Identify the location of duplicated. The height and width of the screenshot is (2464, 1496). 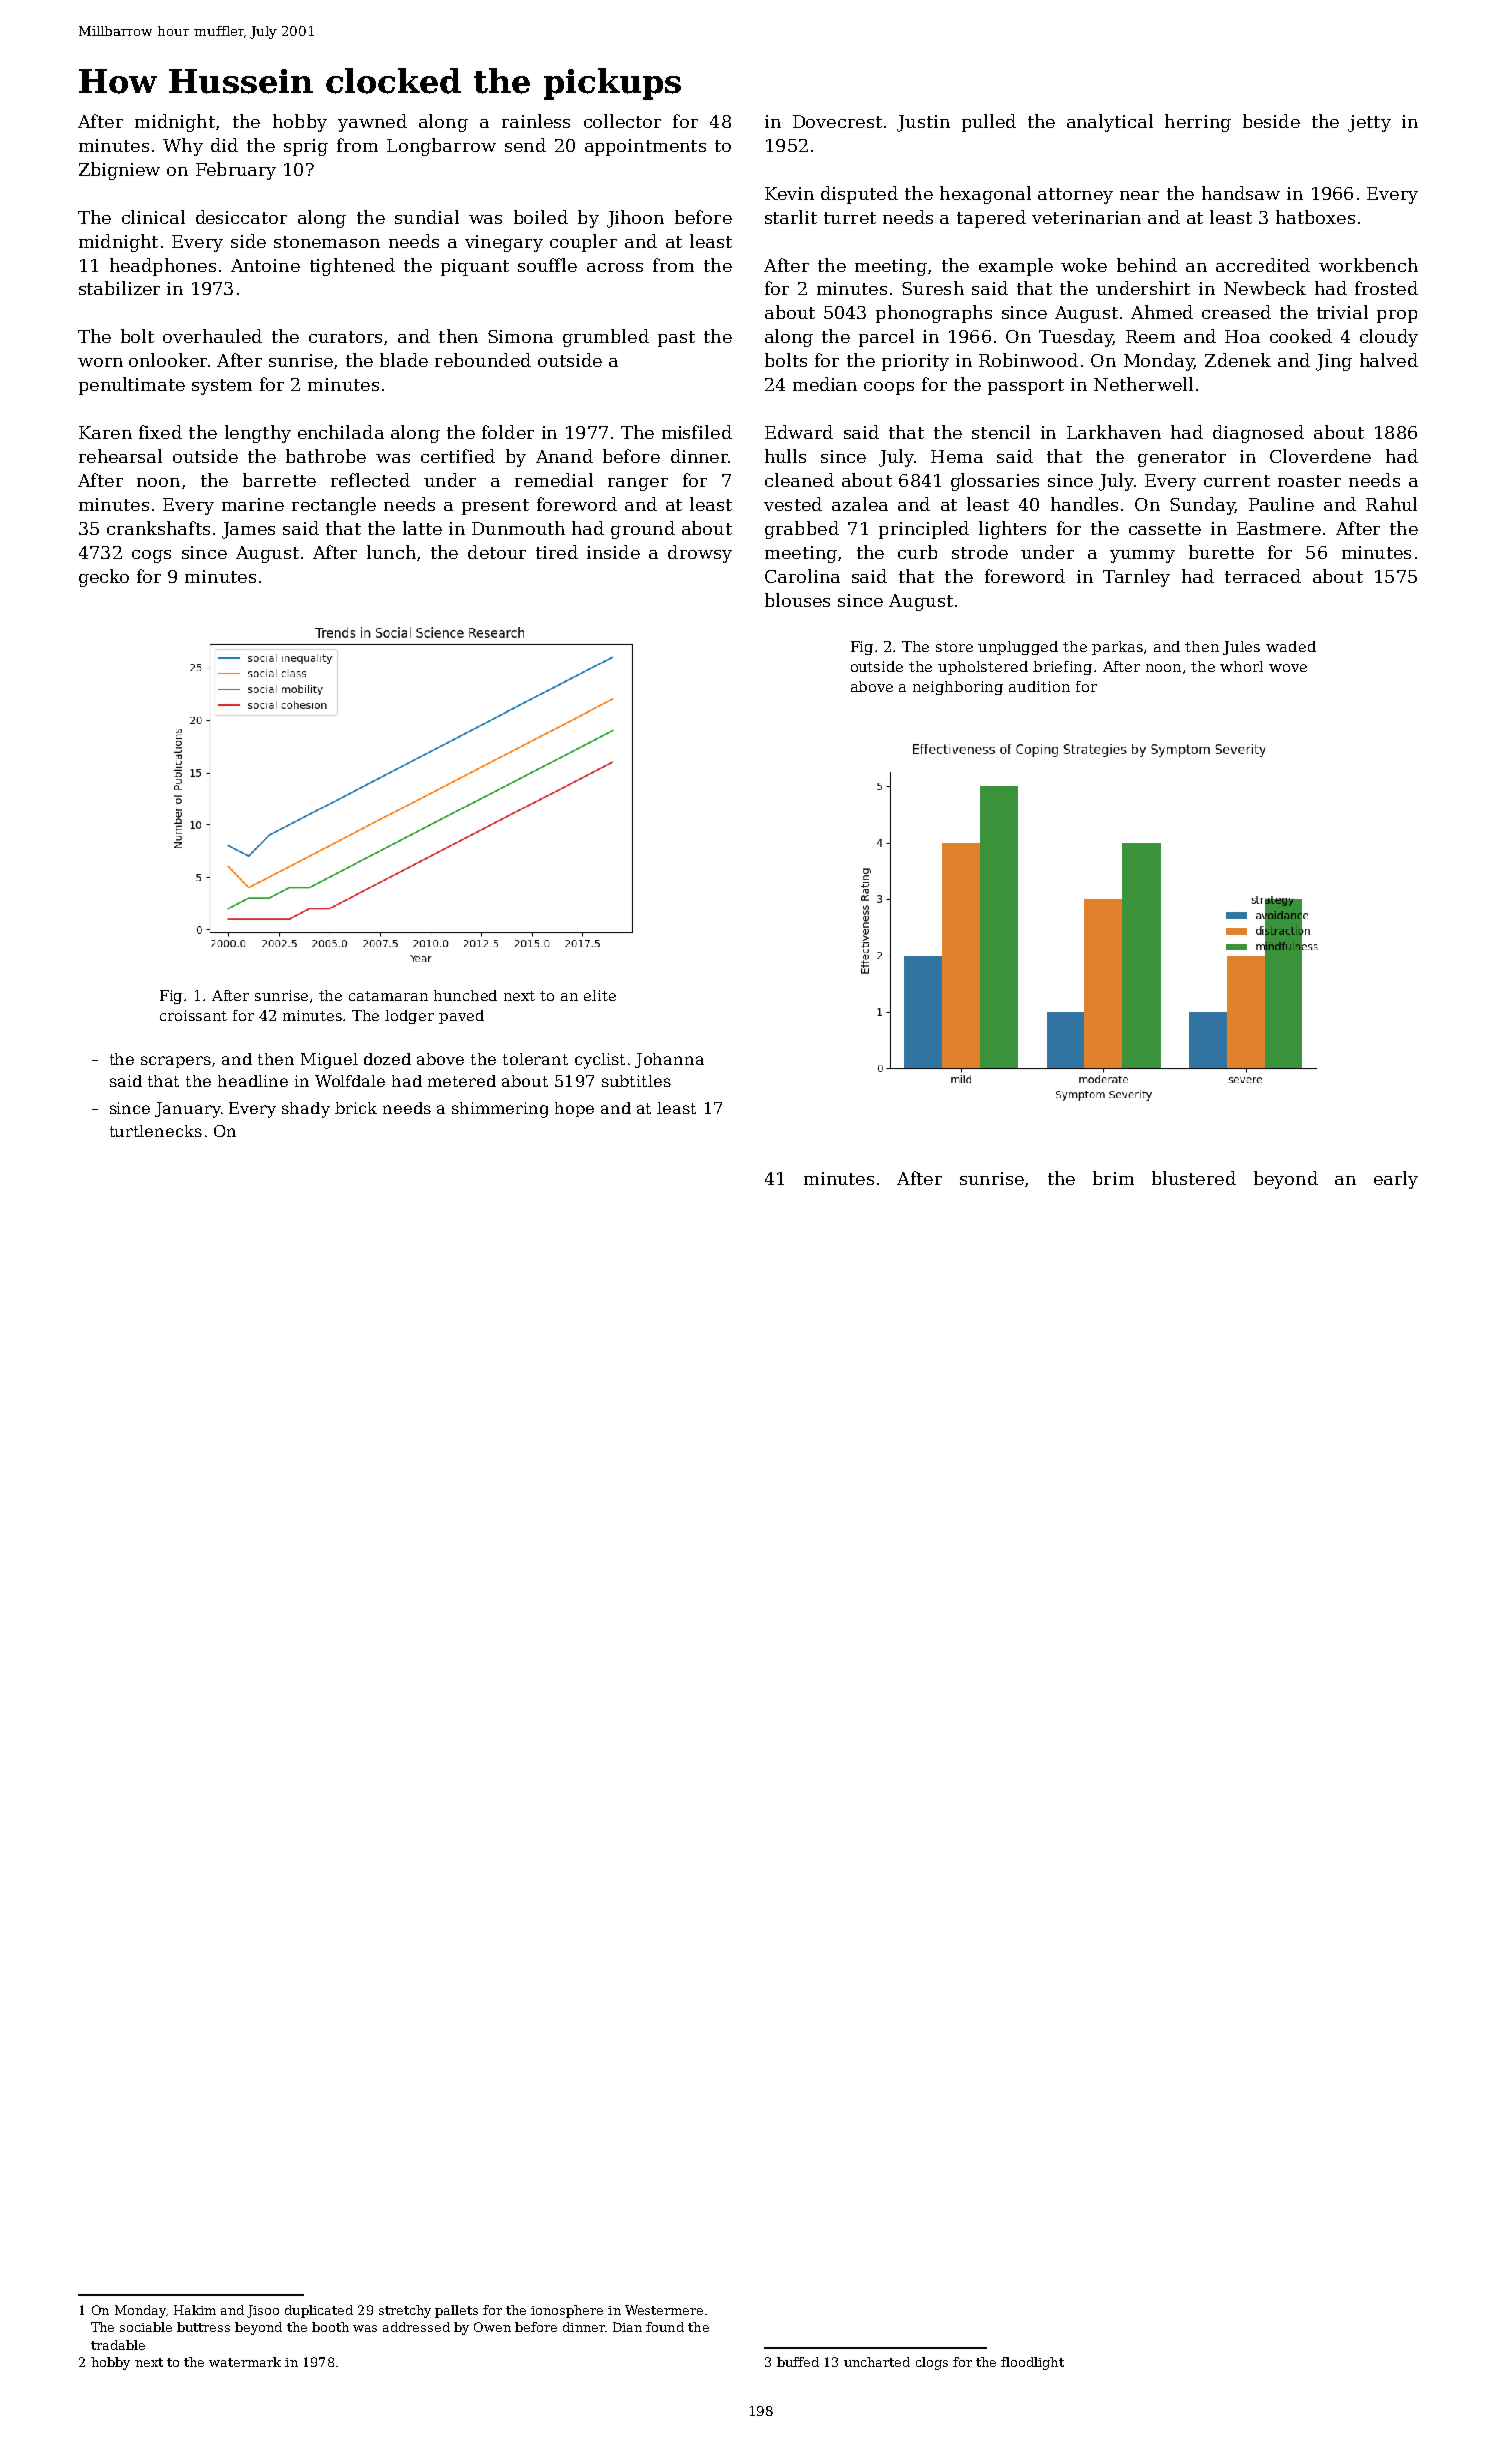
(319, 2311).
